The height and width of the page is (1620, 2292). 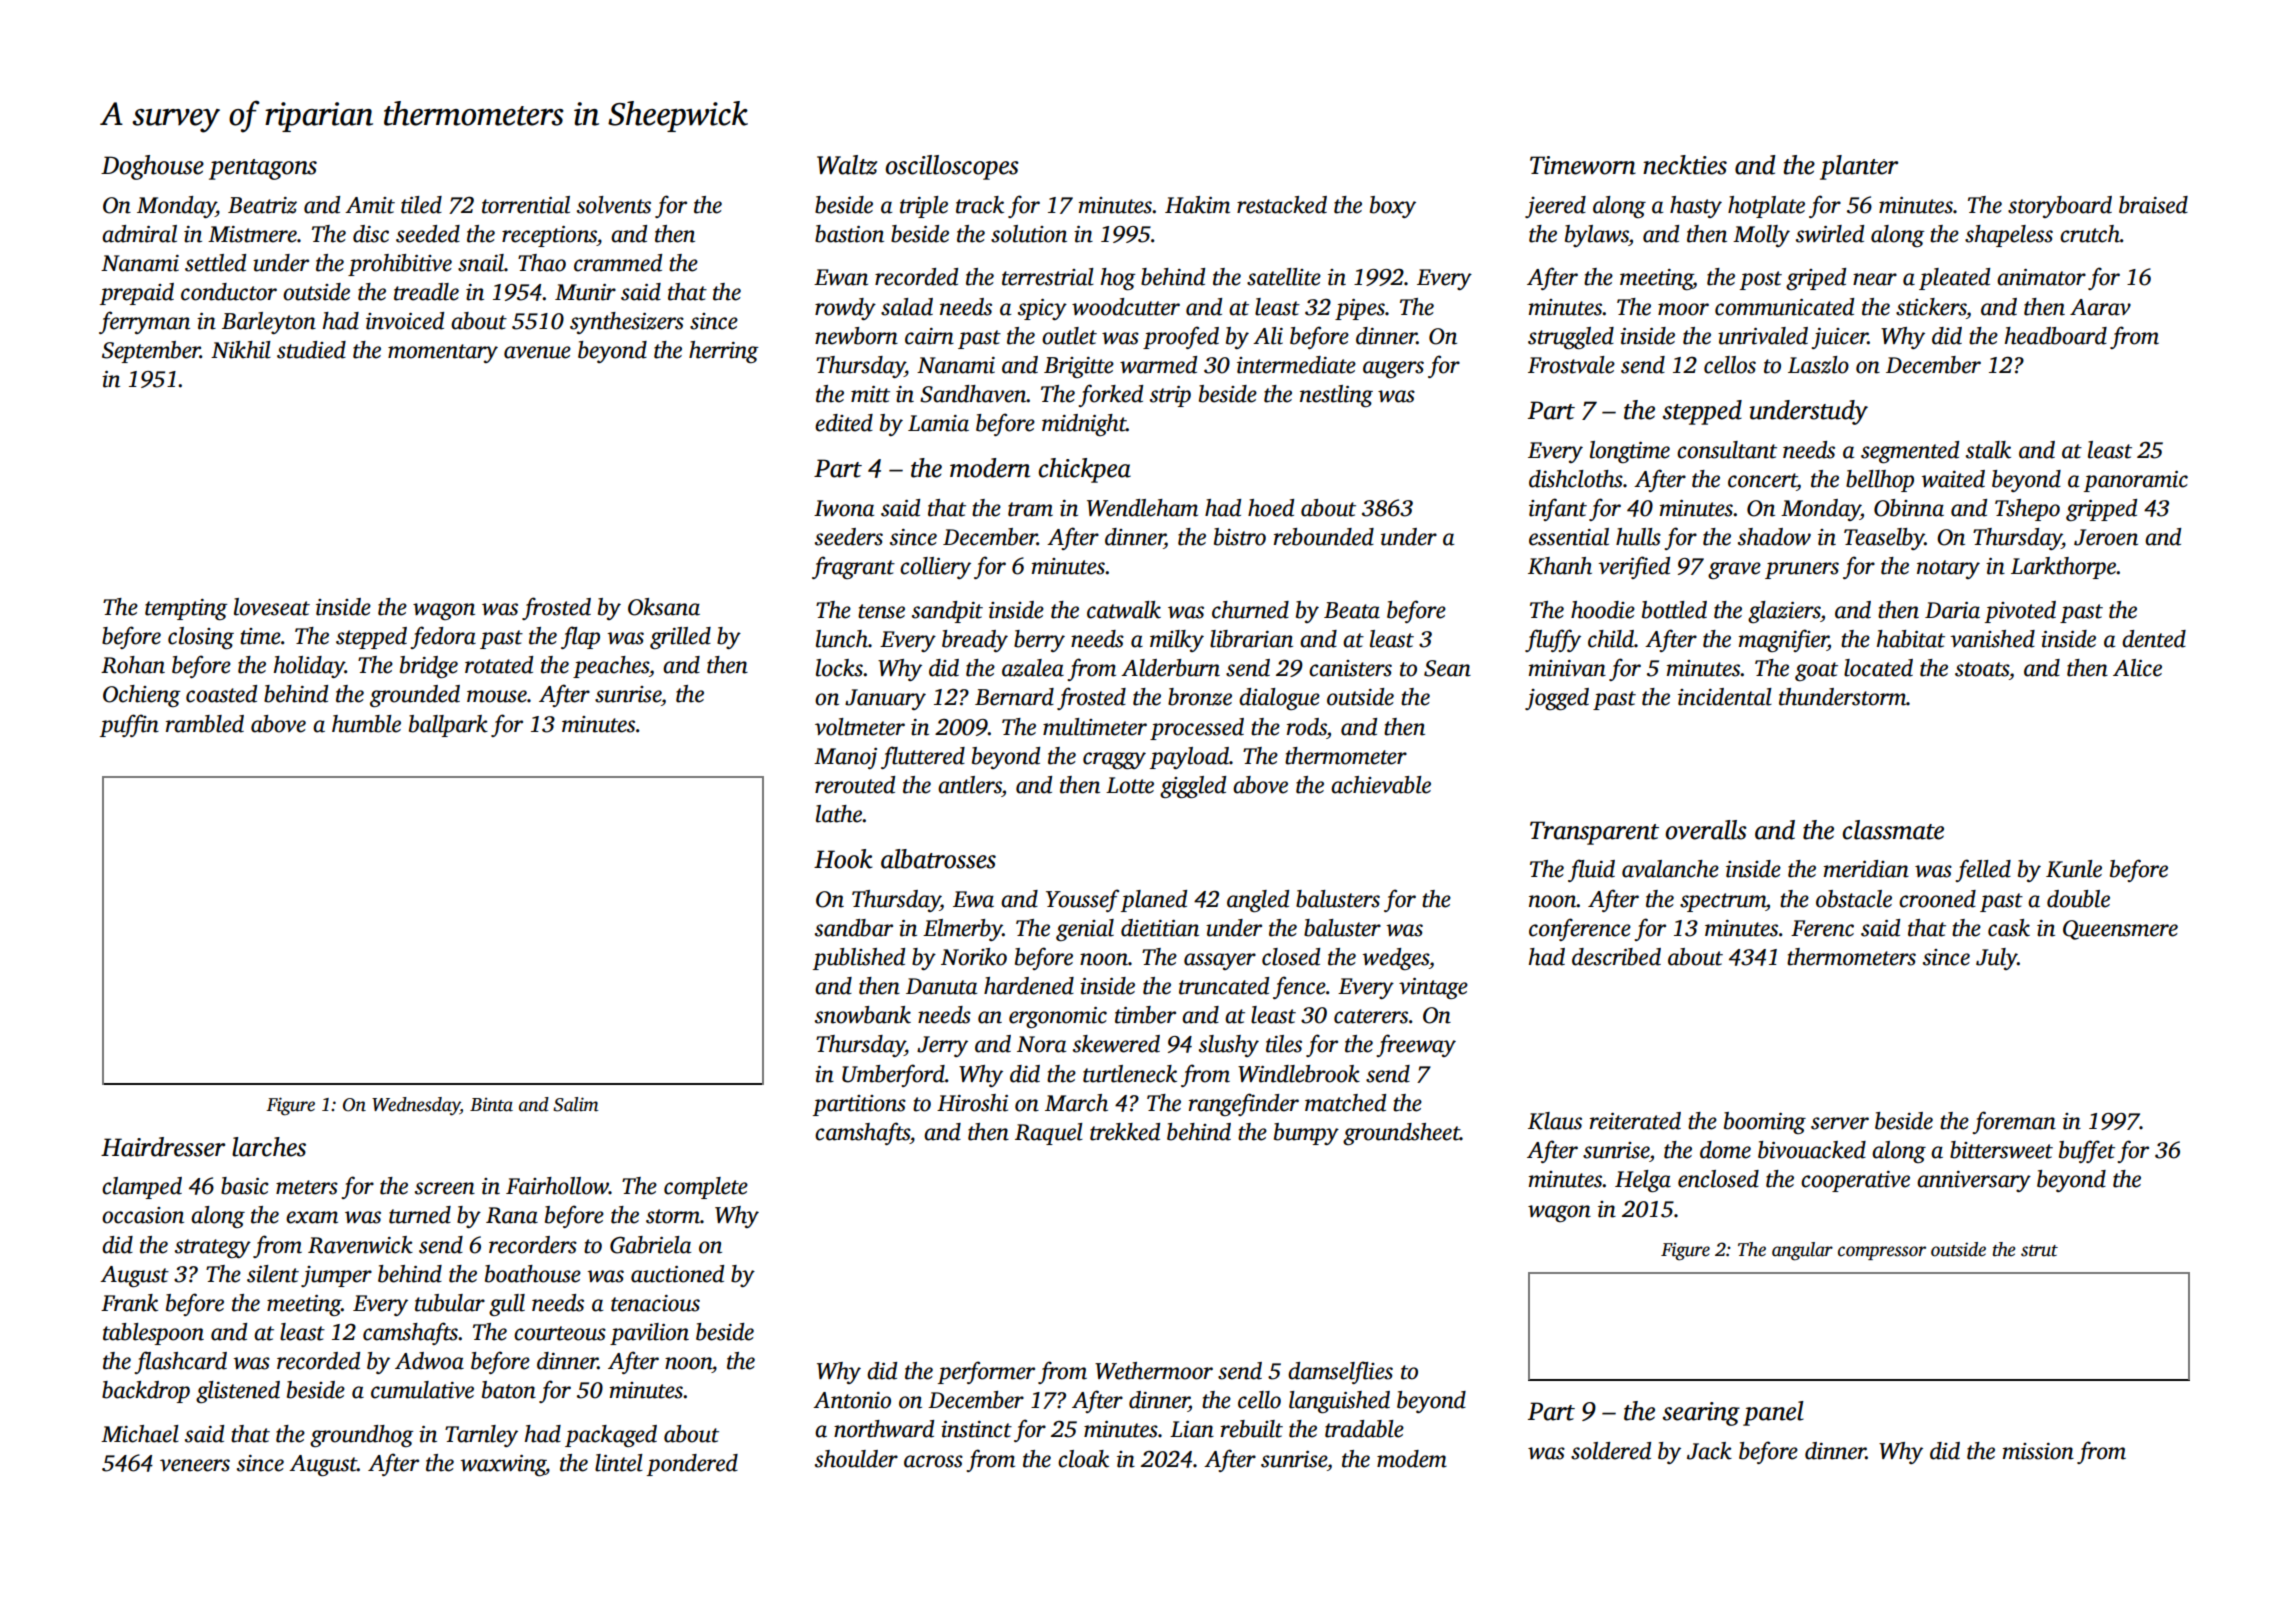 What do you see at coordinates (537, 352) in the page?
I see `avenue` at bounding box center [537, 352].
